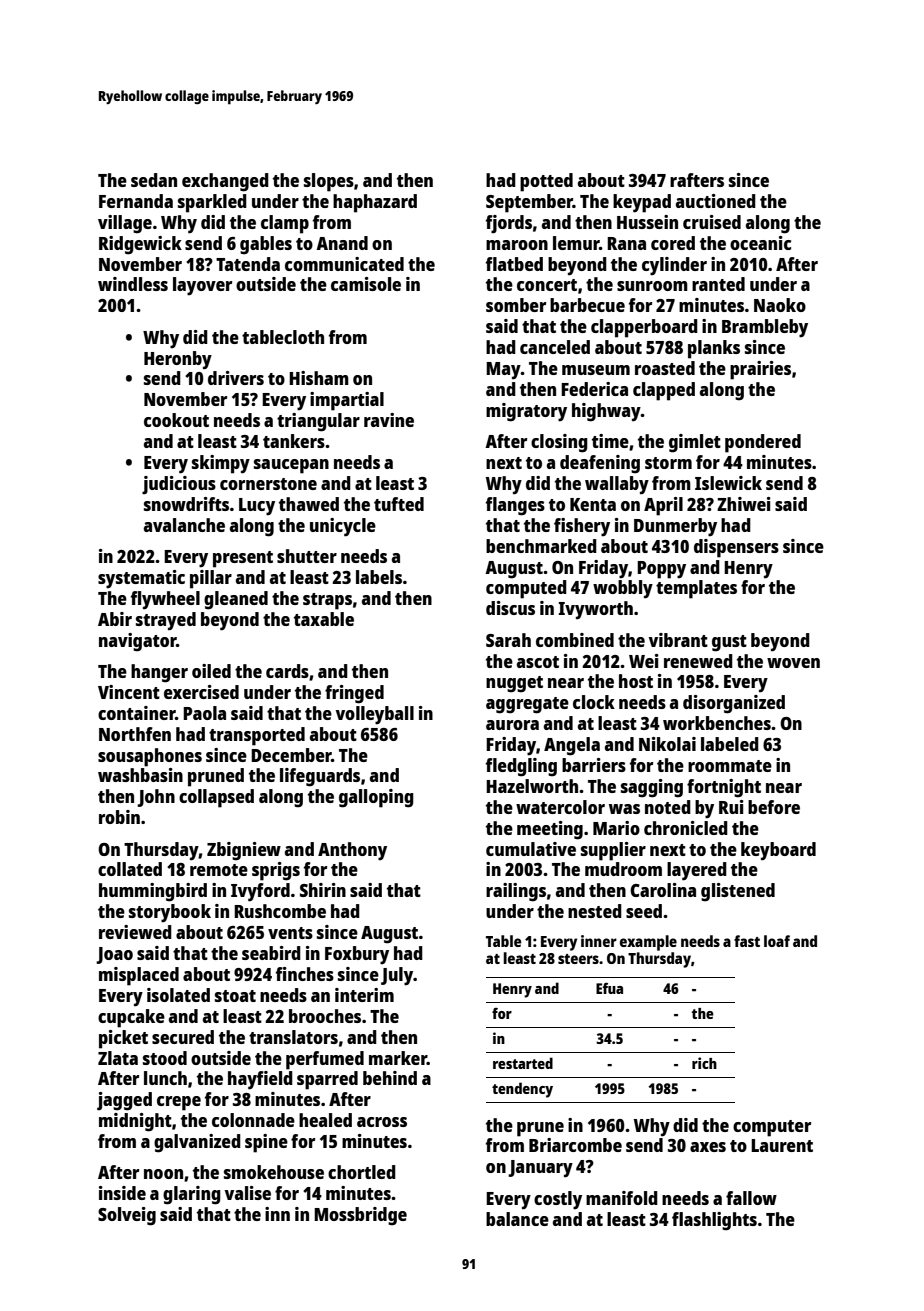  Describe the element at coordinates (546, 182) in the document. I see `potted` at that location.
